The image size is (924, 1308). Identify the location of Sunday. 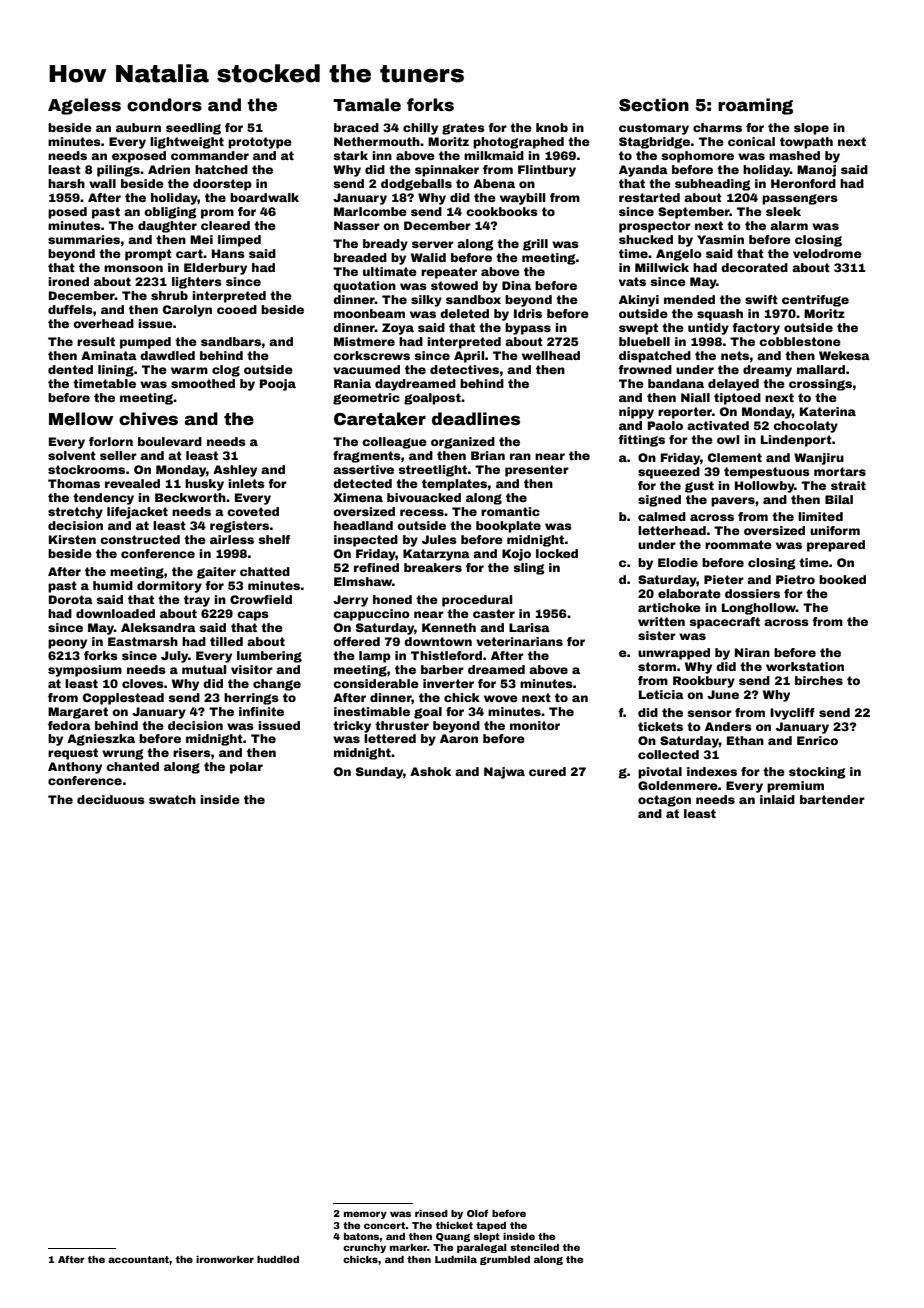
(380, 773).
